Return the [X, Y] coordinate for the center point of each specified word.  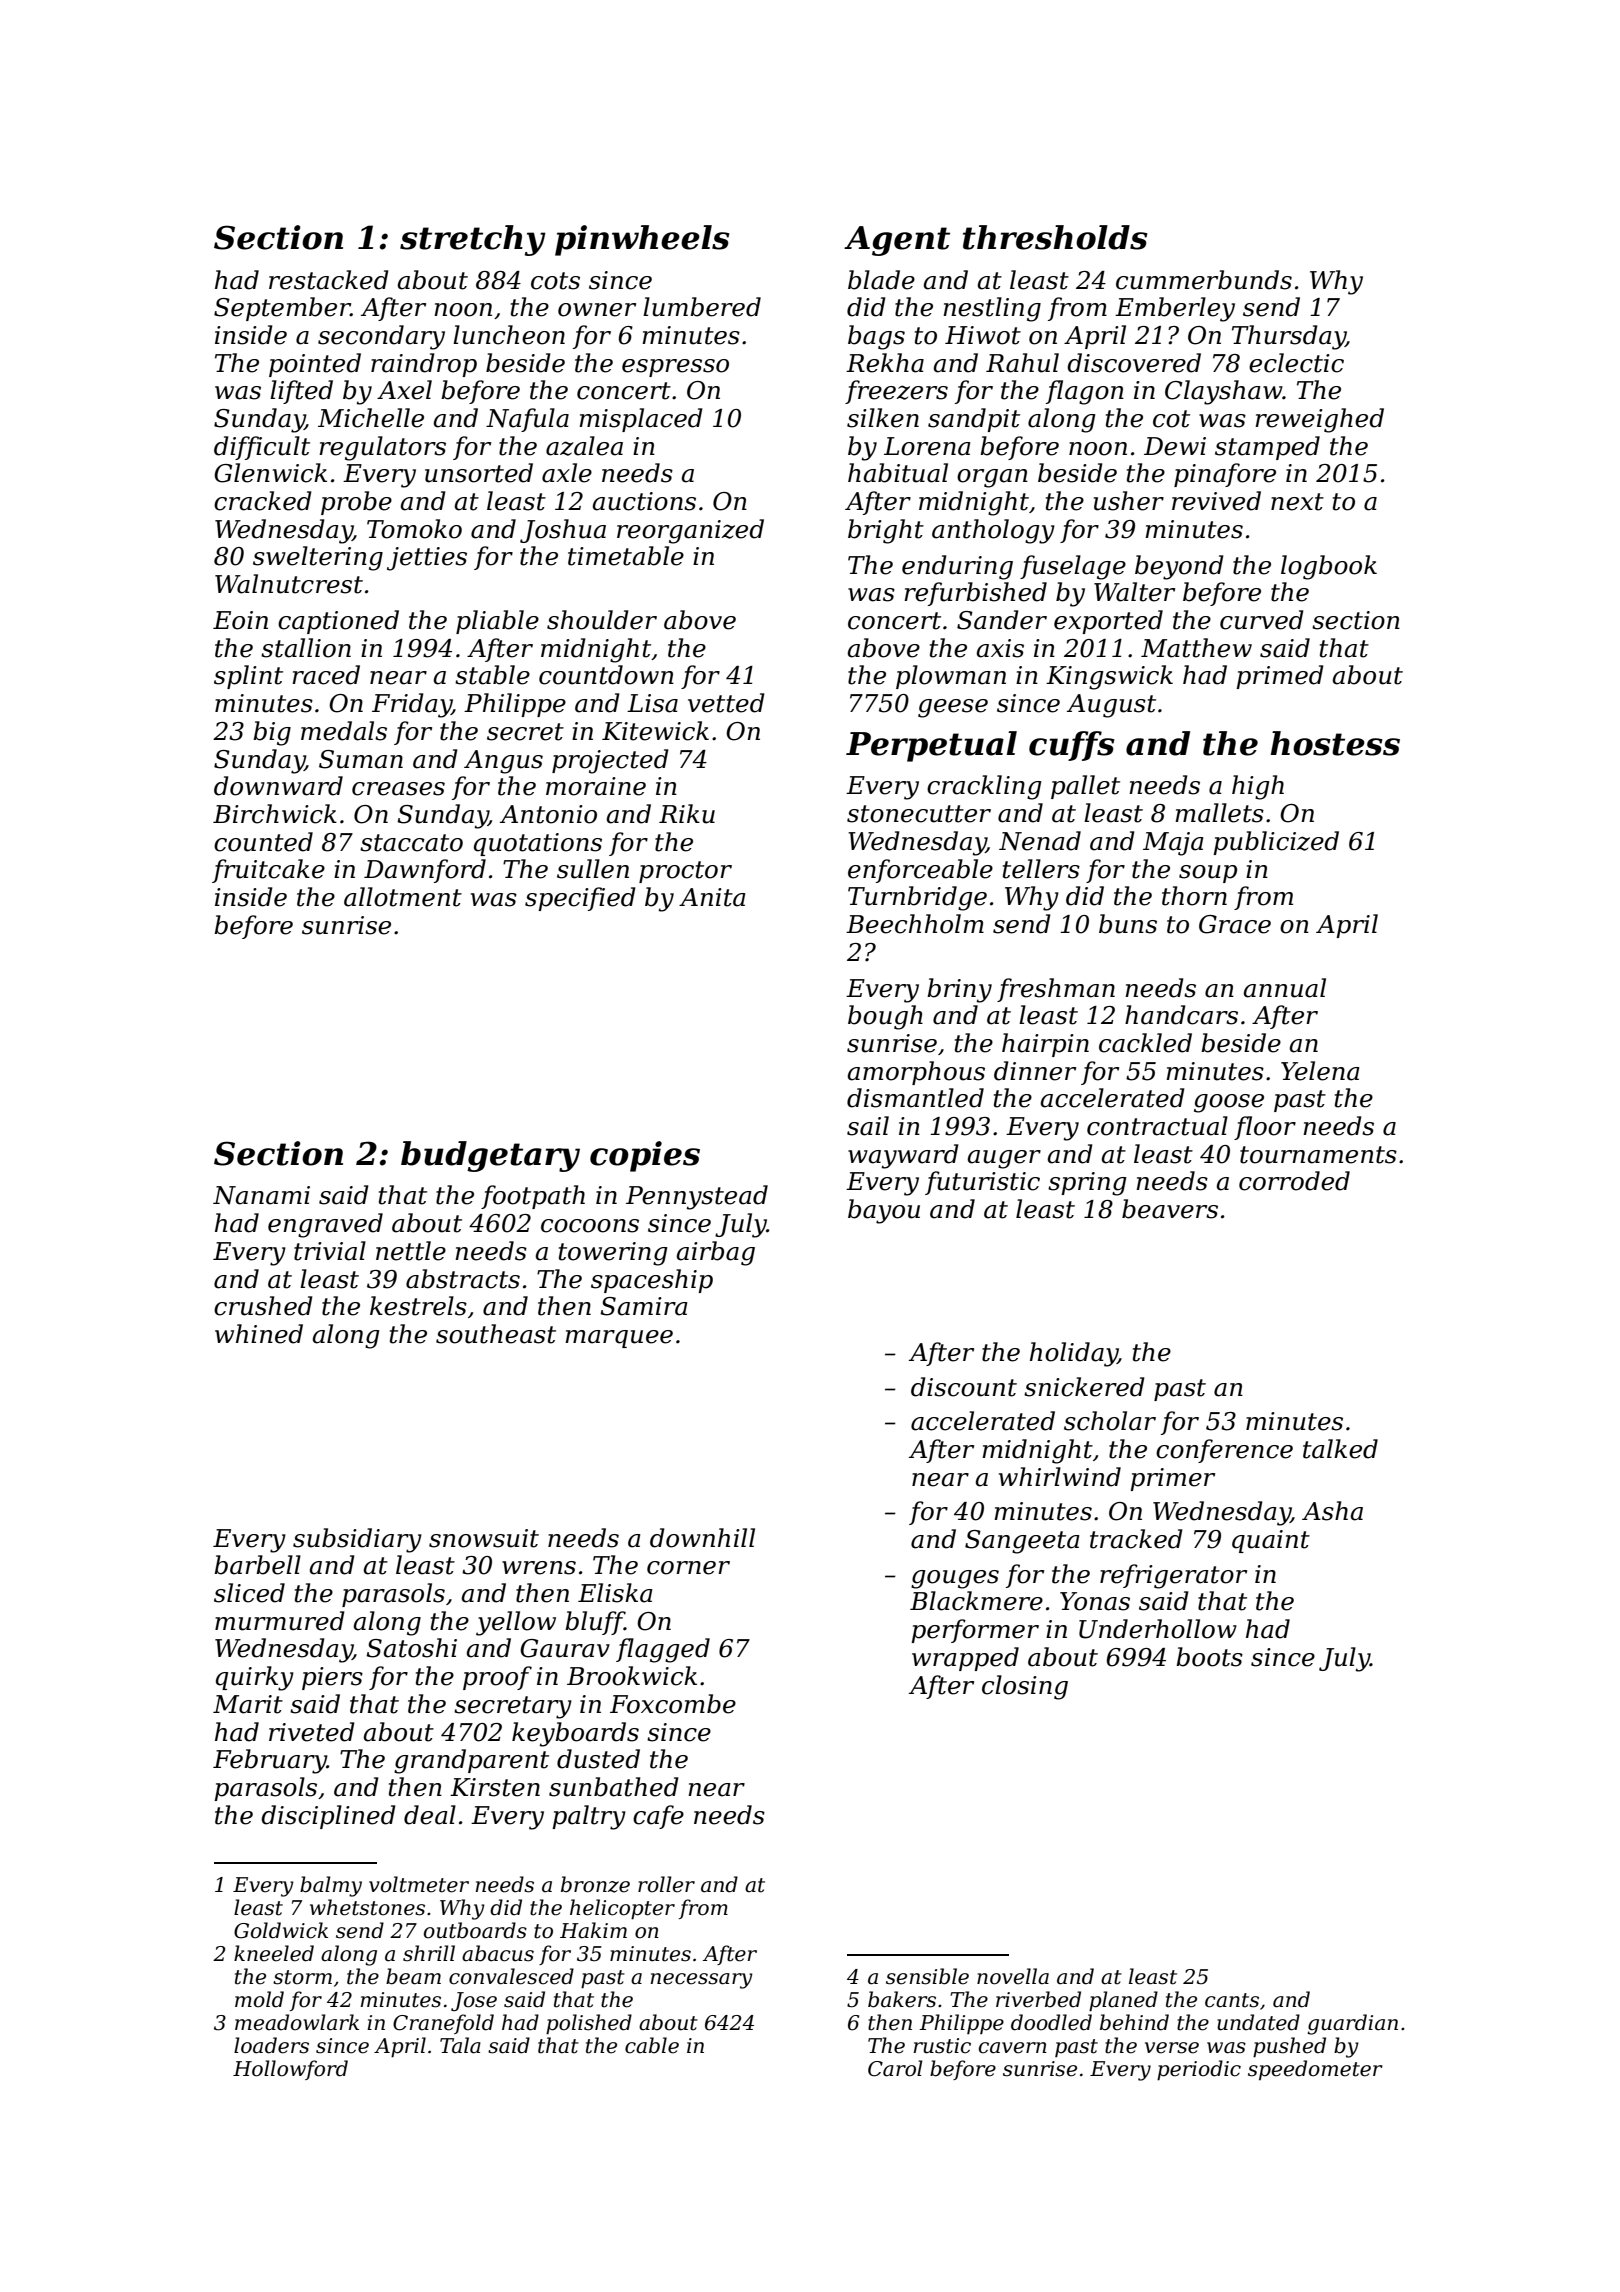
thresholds [1055, 237]
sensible [927, 1976]
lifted [301, 392]
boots [1209, 1657]
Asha [1332, 1511]
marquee [619, 1339]
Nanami [261, 1195]
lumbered [702, 307]
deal [430, 1815]
